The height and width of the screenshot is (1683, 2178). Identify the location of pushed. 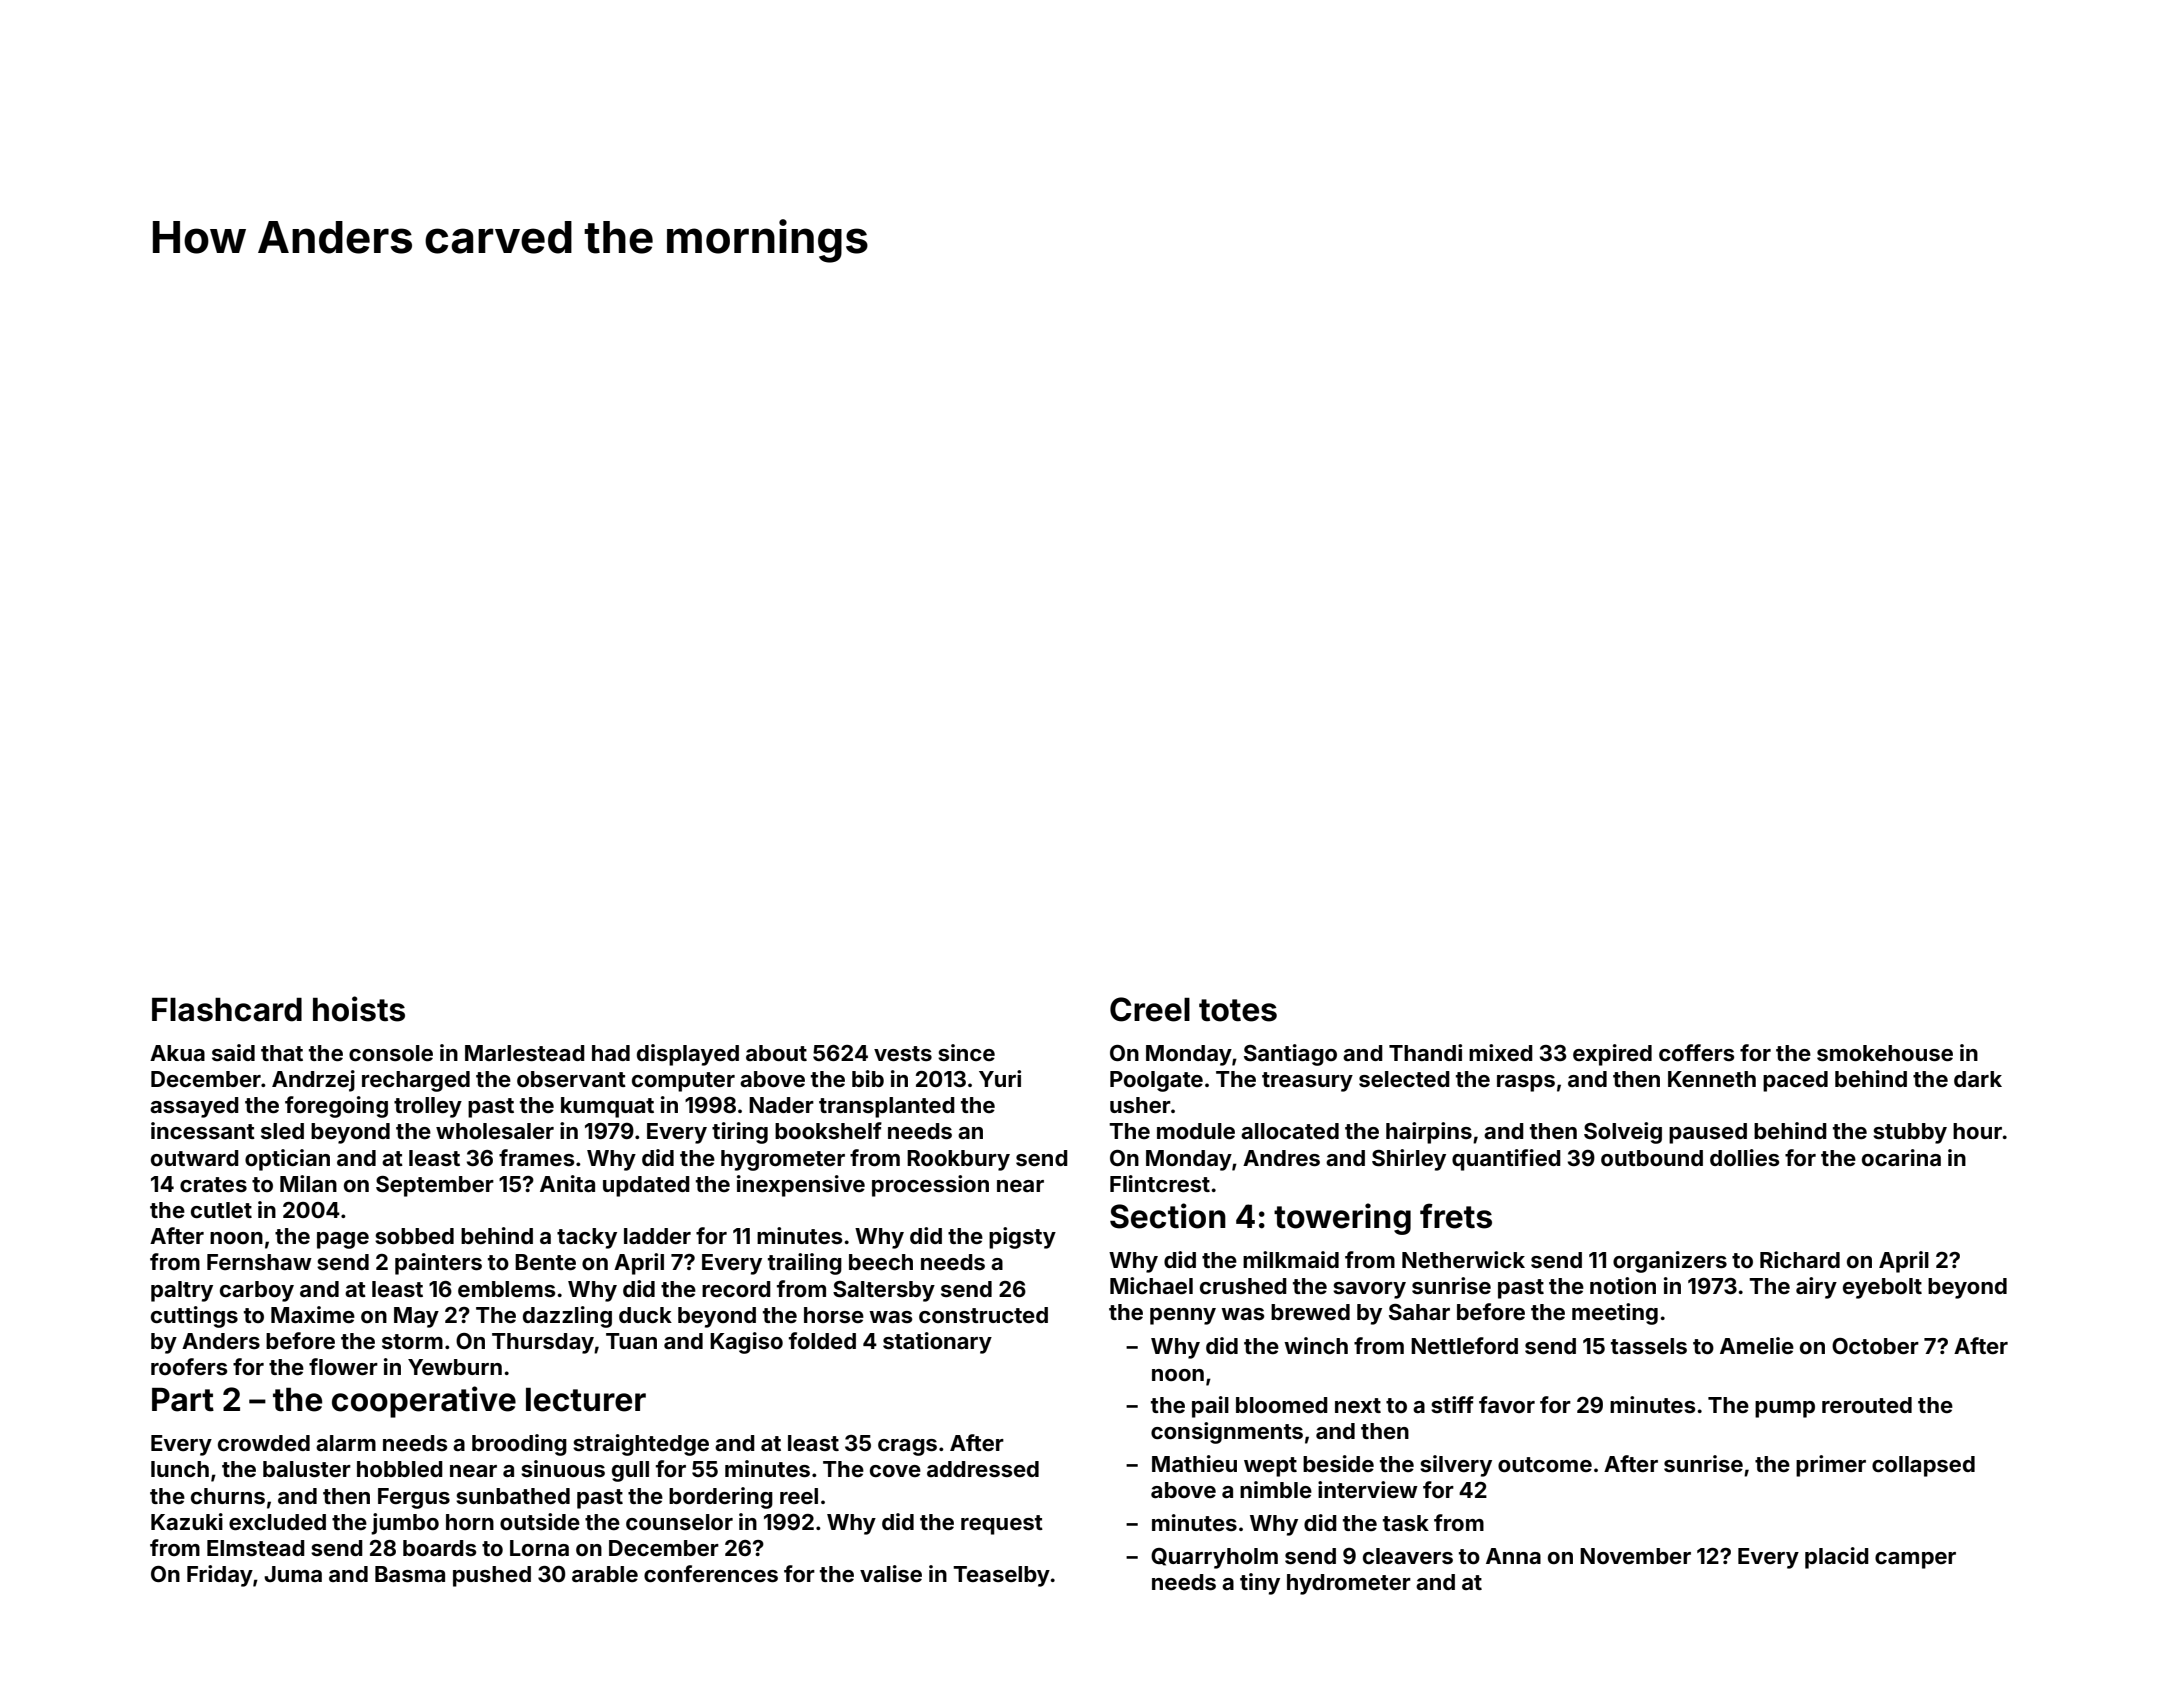
(492, 1576).
